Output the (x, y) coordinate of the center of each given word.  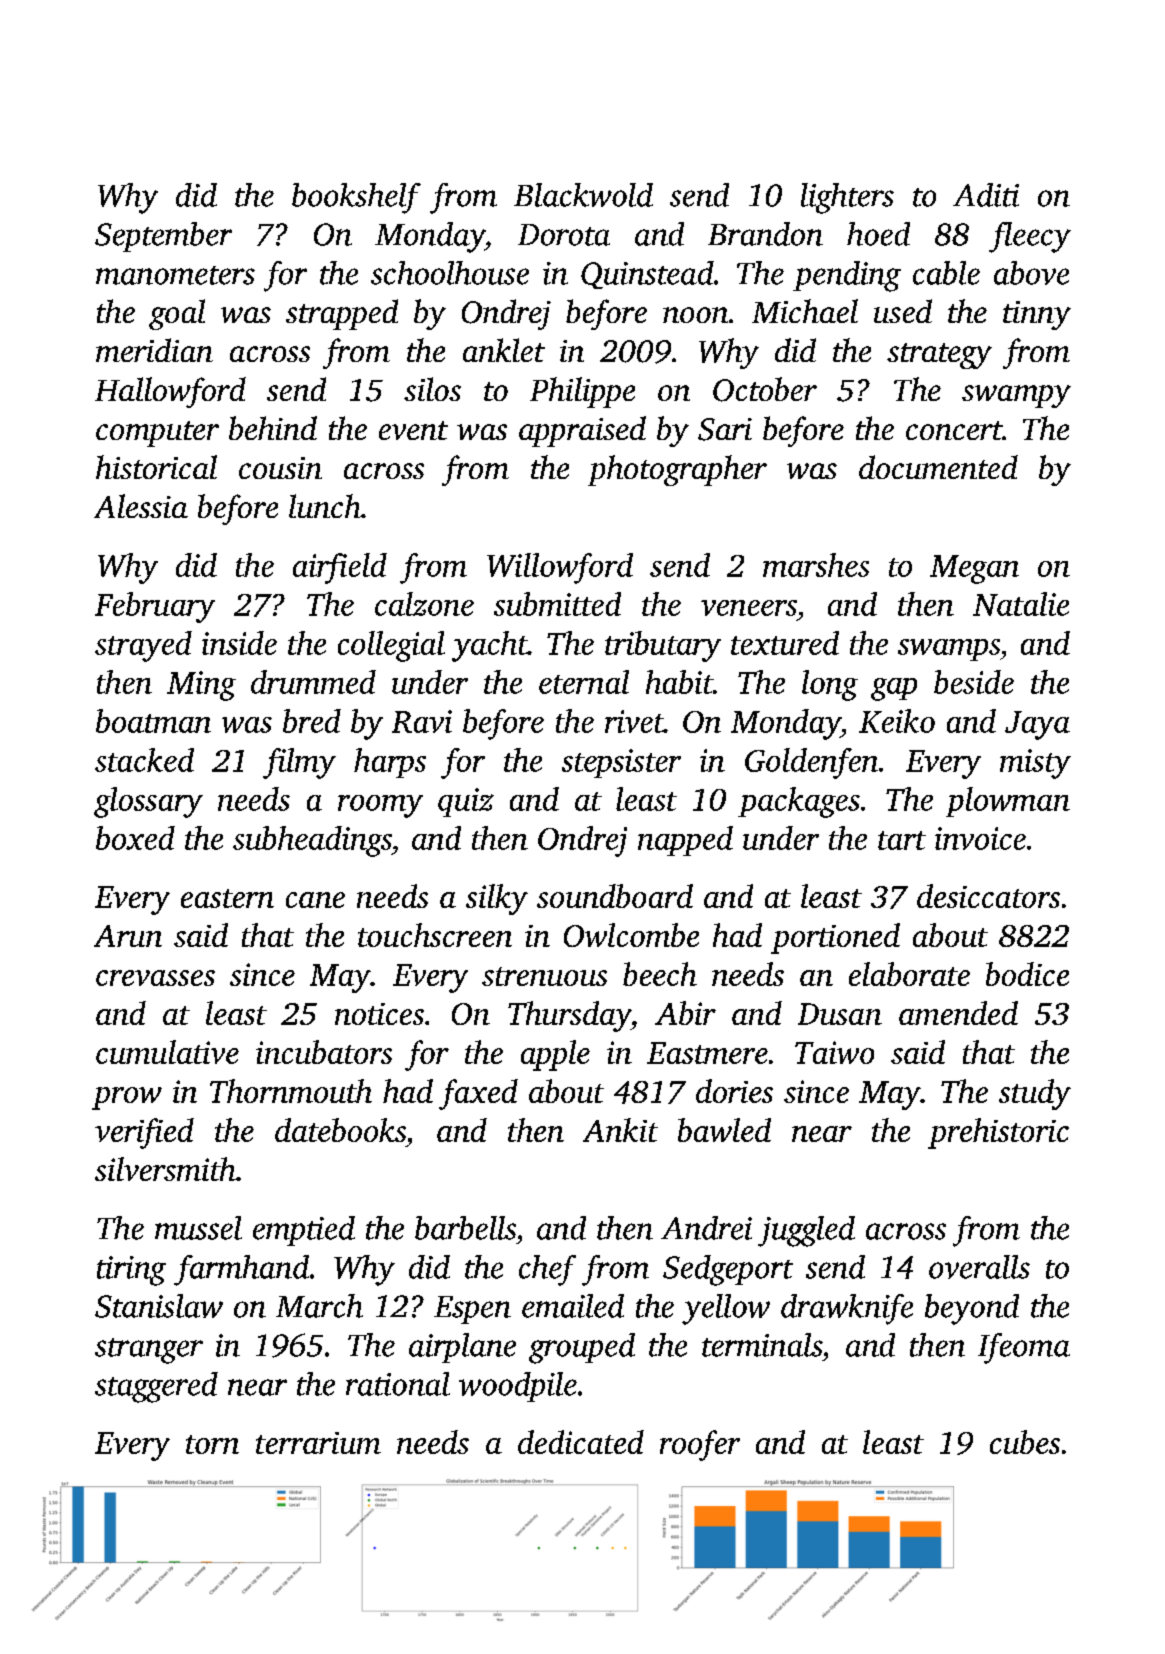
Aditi (986, 195)
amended (958, 1013)
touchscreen (435, 935)
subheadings (312, 841)
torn (212, 1444)
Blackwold (583, 195)
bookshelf (356, 198)
